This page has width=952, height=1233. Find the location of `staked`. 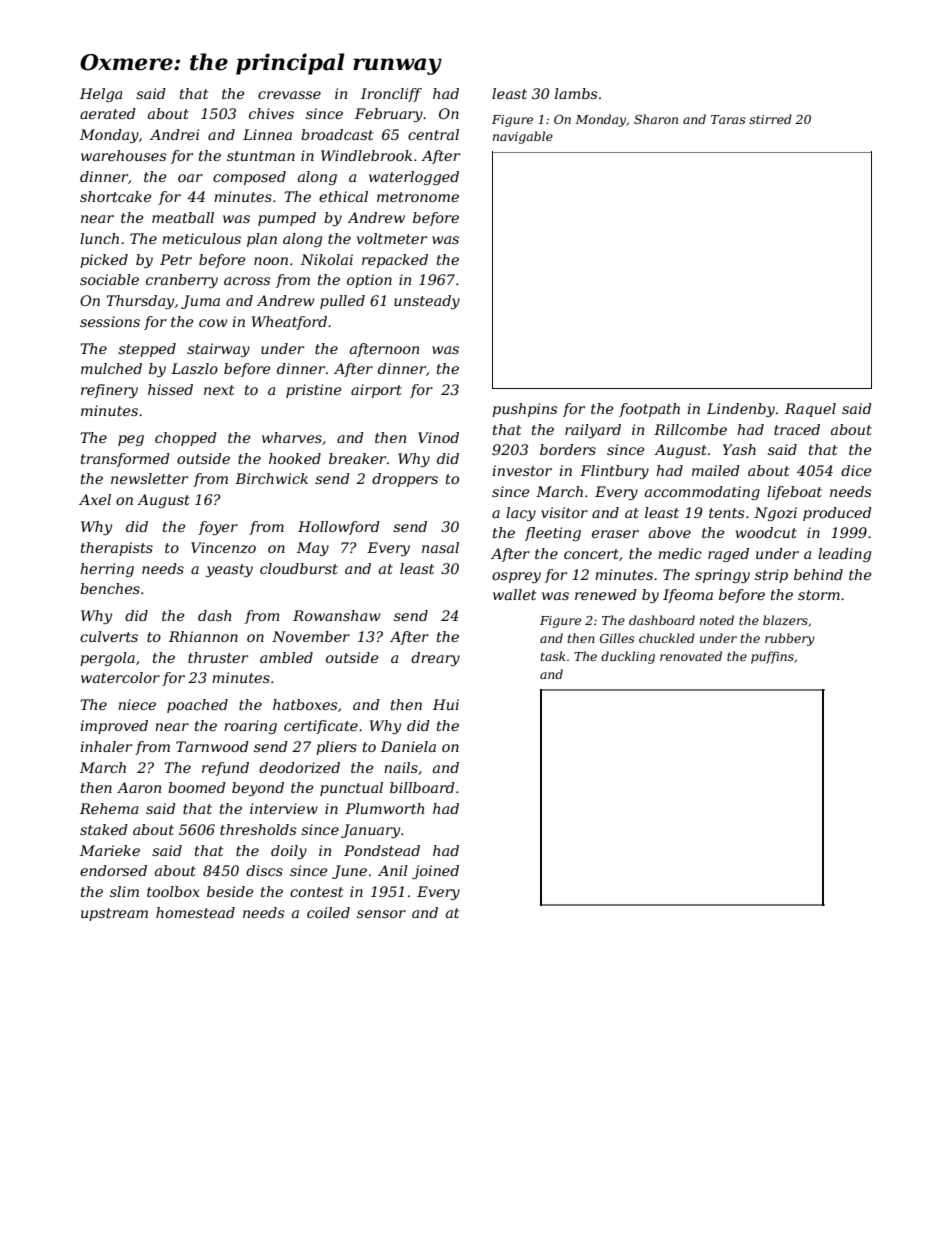

staked is located at coordinates (104, 829).
